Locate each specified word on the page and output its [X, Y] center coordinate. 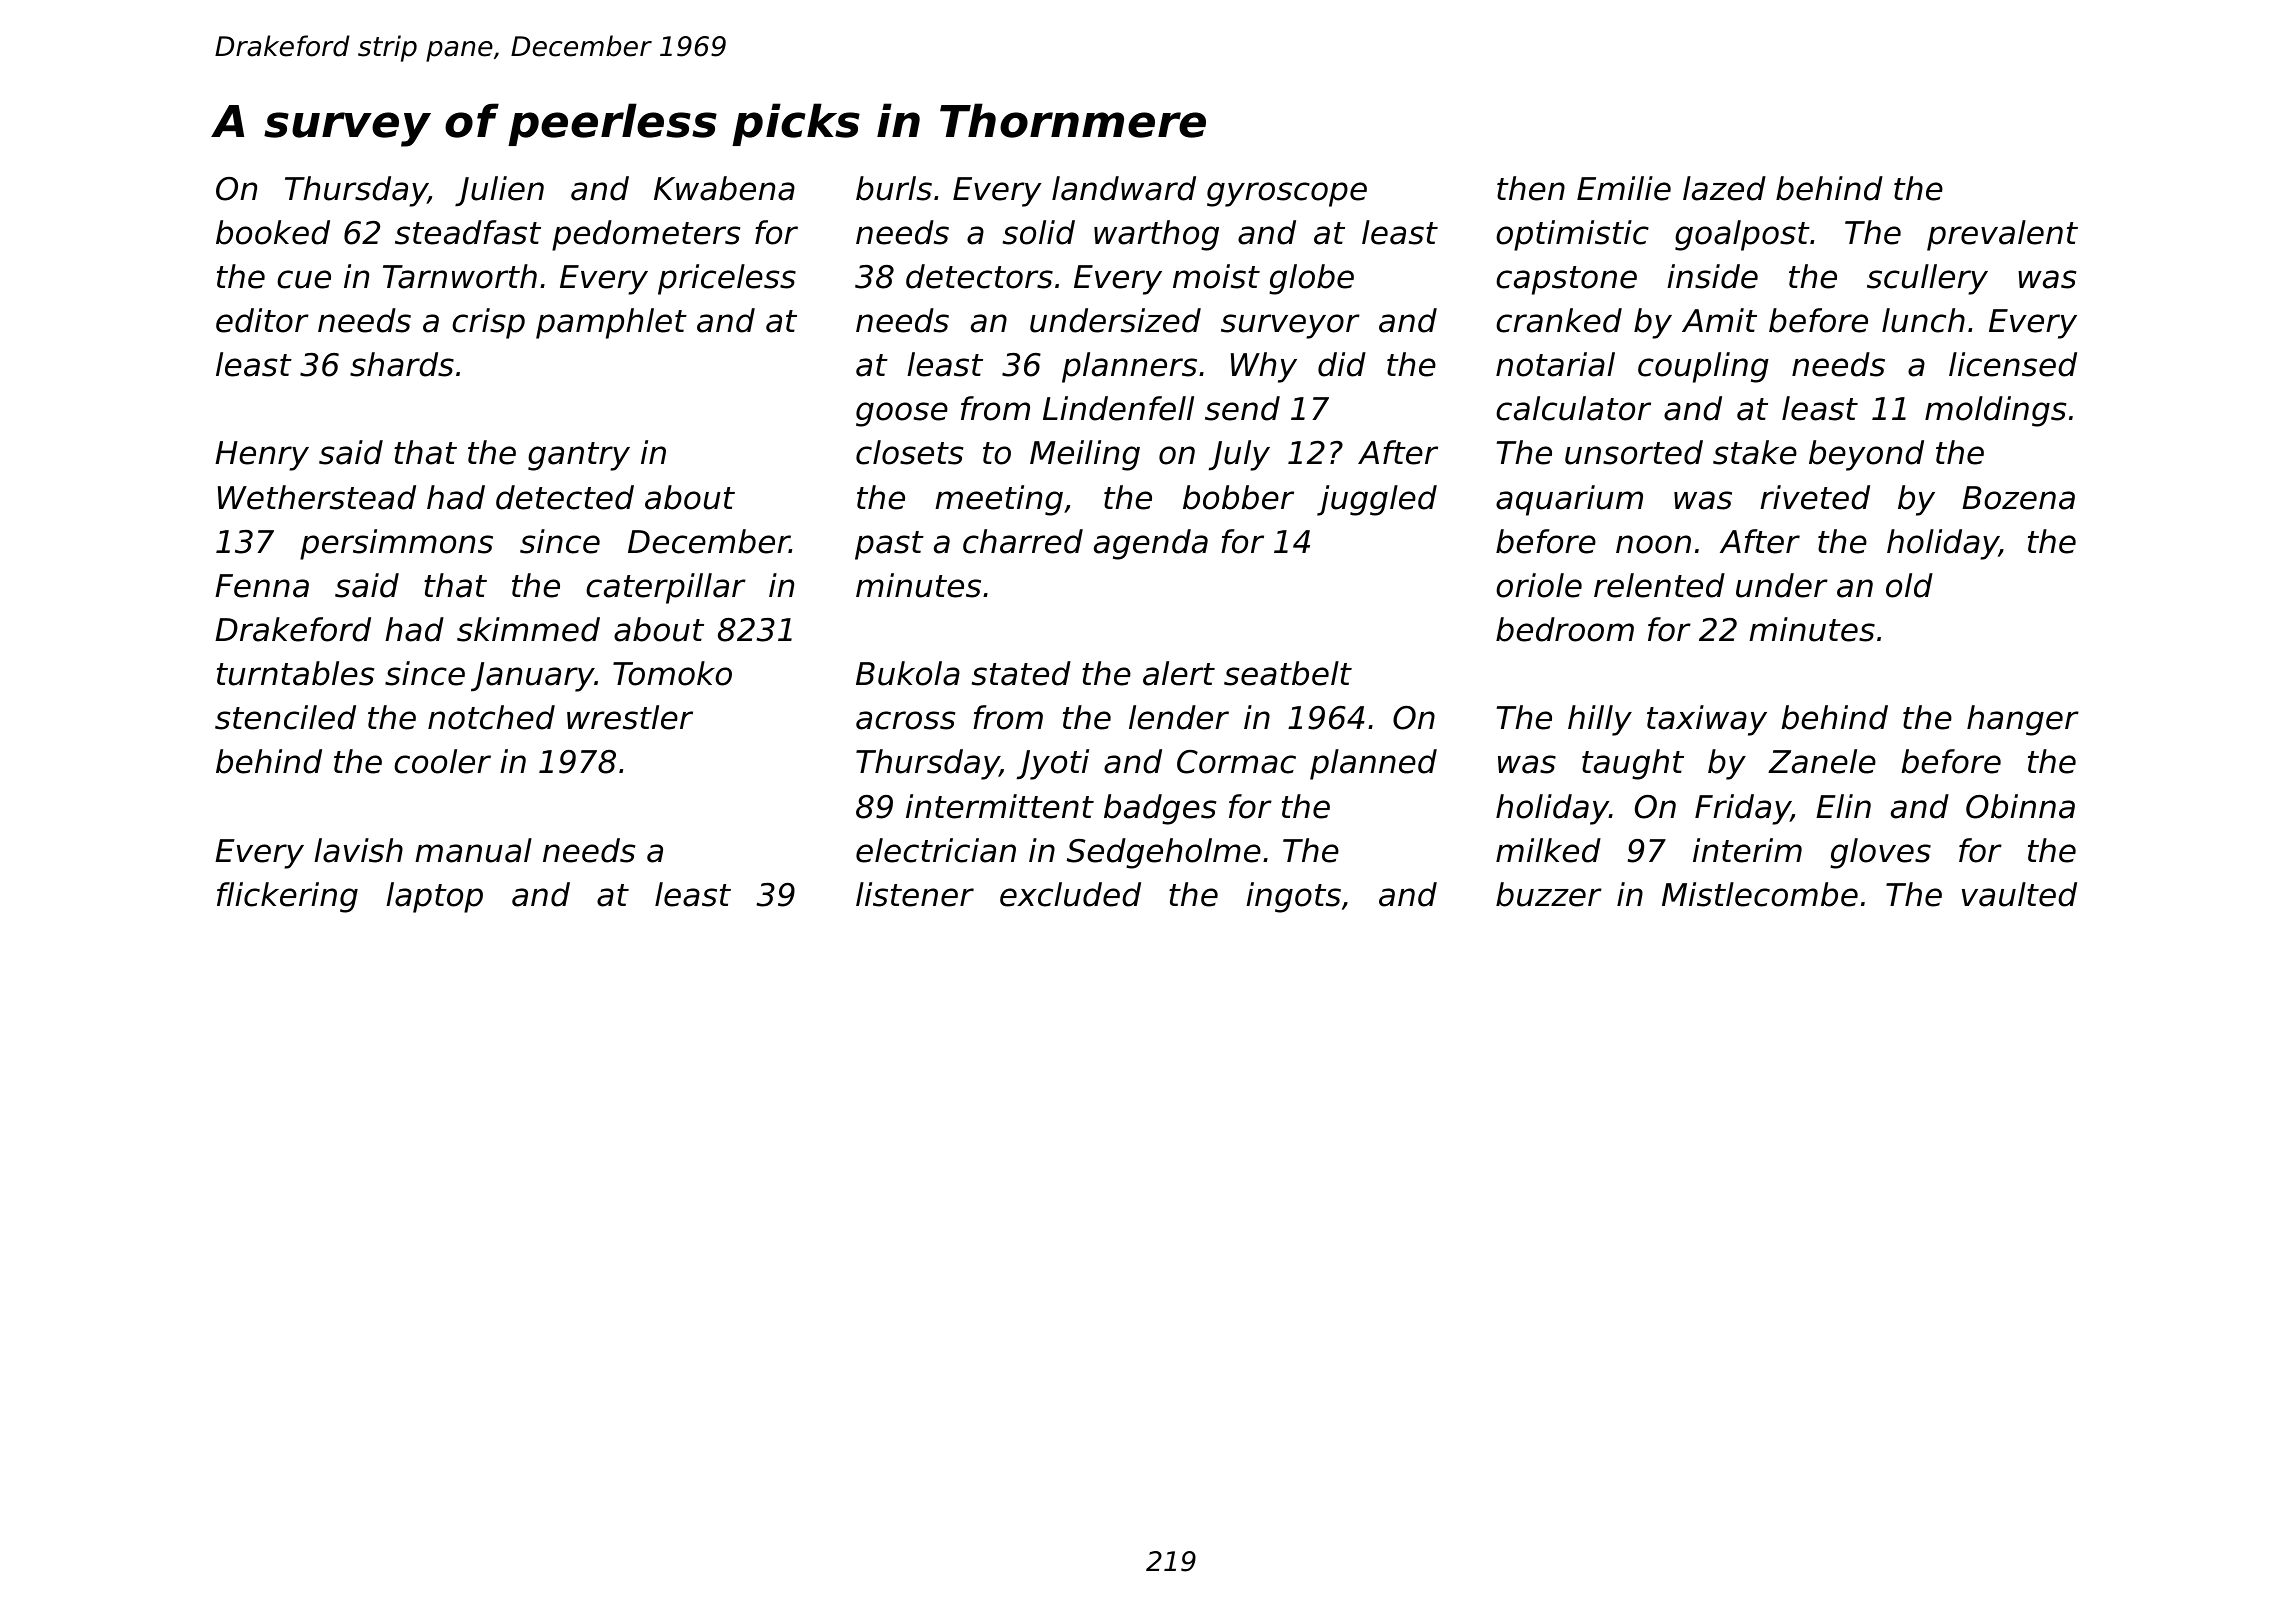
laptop [434, 897]
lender [1179, 717]
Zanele [1822, 761]
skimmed [528, 629]
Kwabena [724, 188]
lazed [1724, 188]
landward [1124, 188]
